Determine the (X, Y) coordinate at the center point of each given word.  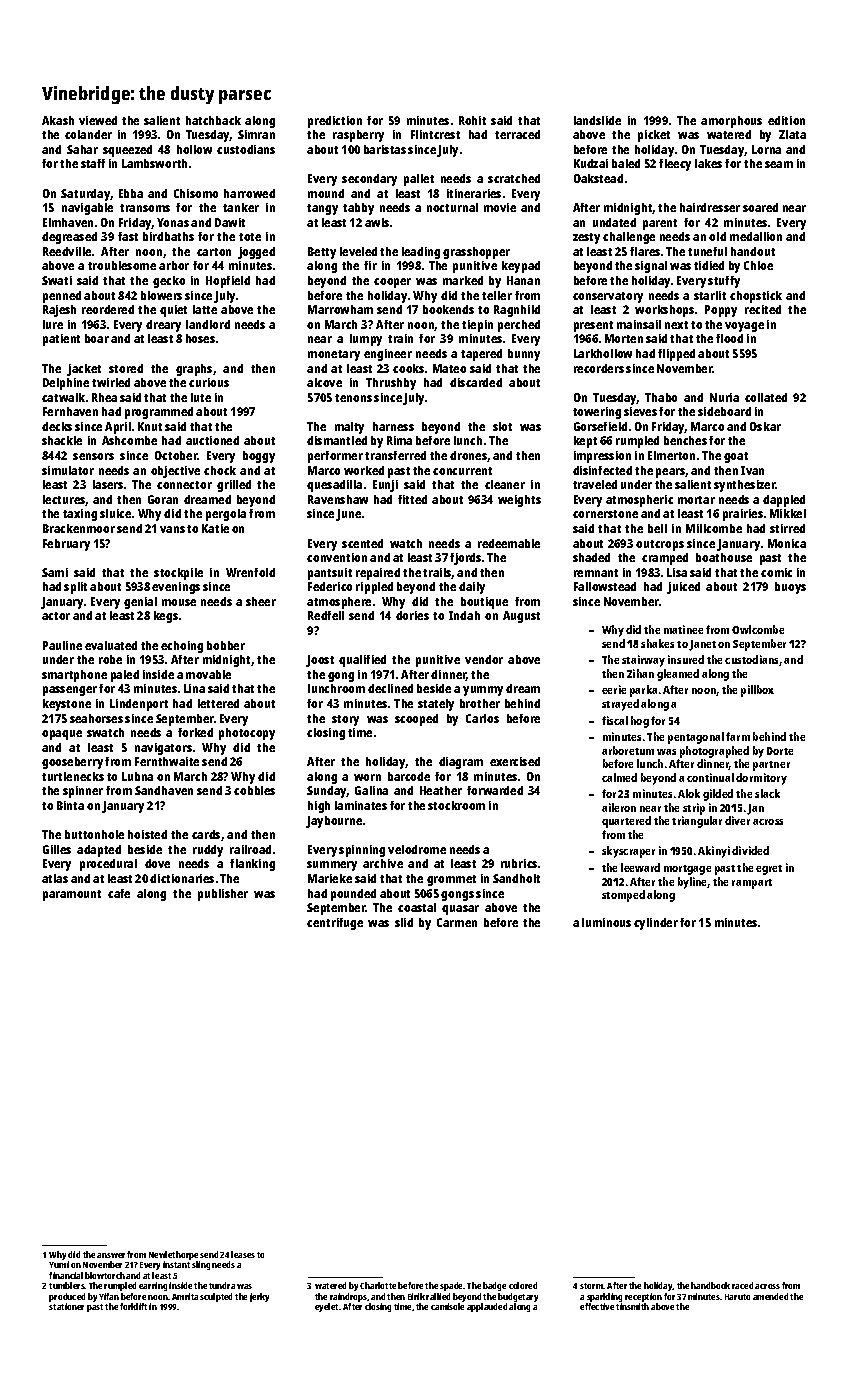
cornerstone (605, 514)
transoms (145, 208)
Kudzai (591, 163)
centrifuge (335, 924)
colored (523, 1285)
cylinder (656, 924)
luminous (606, 922)
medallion (756, 236)
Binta (70, 805)
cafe (119, 893)
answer (111, 1255)
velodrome (417, 849)
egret (769, 870)
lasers (108, 484)
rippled (374, 588)
